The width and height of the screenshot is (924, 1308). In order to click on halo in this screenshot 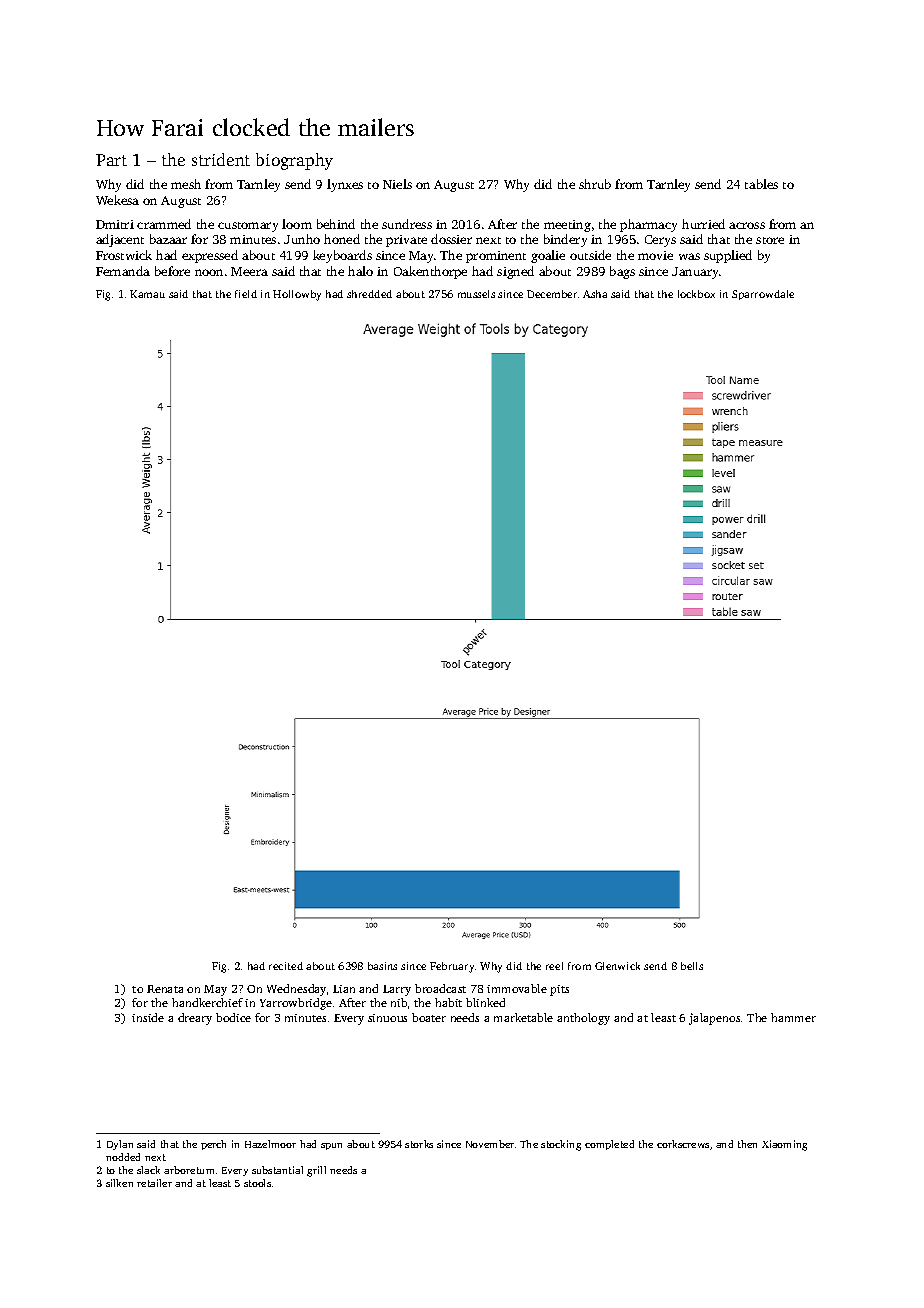, I will do `click(360, 271)`.
